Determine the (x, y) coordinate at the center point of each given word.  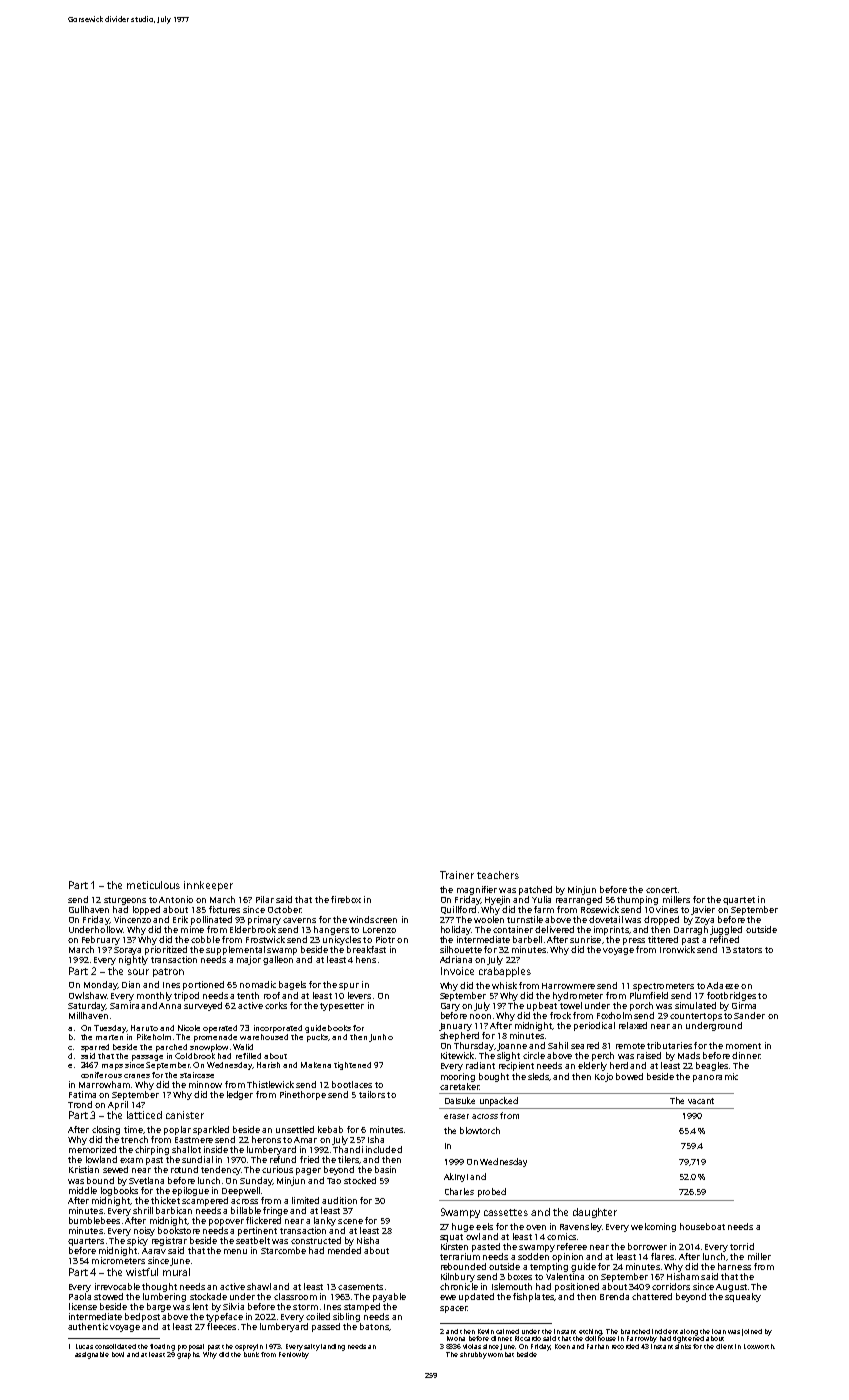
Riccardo (528, 1338)
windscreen (373, 919)
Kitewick (457, 1055)
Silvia (233, 1306)
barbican (174, 1210)
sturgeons (125, 901)
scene (350, 1221)
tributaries (669, 1045)
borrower (647, 1246)
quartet (739, 901)
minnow (205, 1084)
